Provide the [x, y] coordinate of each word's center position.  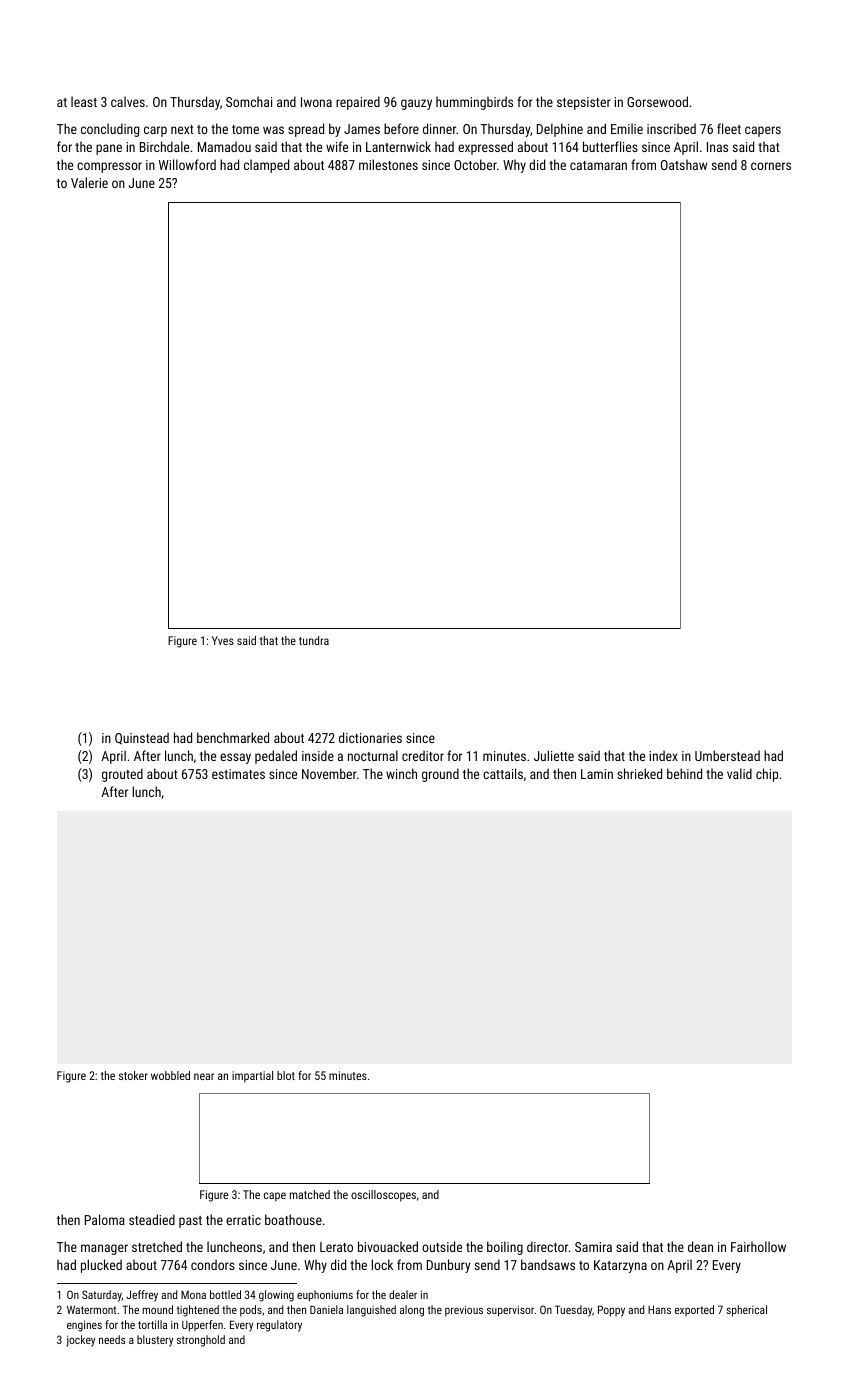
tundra [314, 640]
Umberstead [727, 755]
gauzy [416, 104]
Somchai [249, 101]
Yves [223, 640]
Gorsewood [657, 101]
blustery [155, 1341]
